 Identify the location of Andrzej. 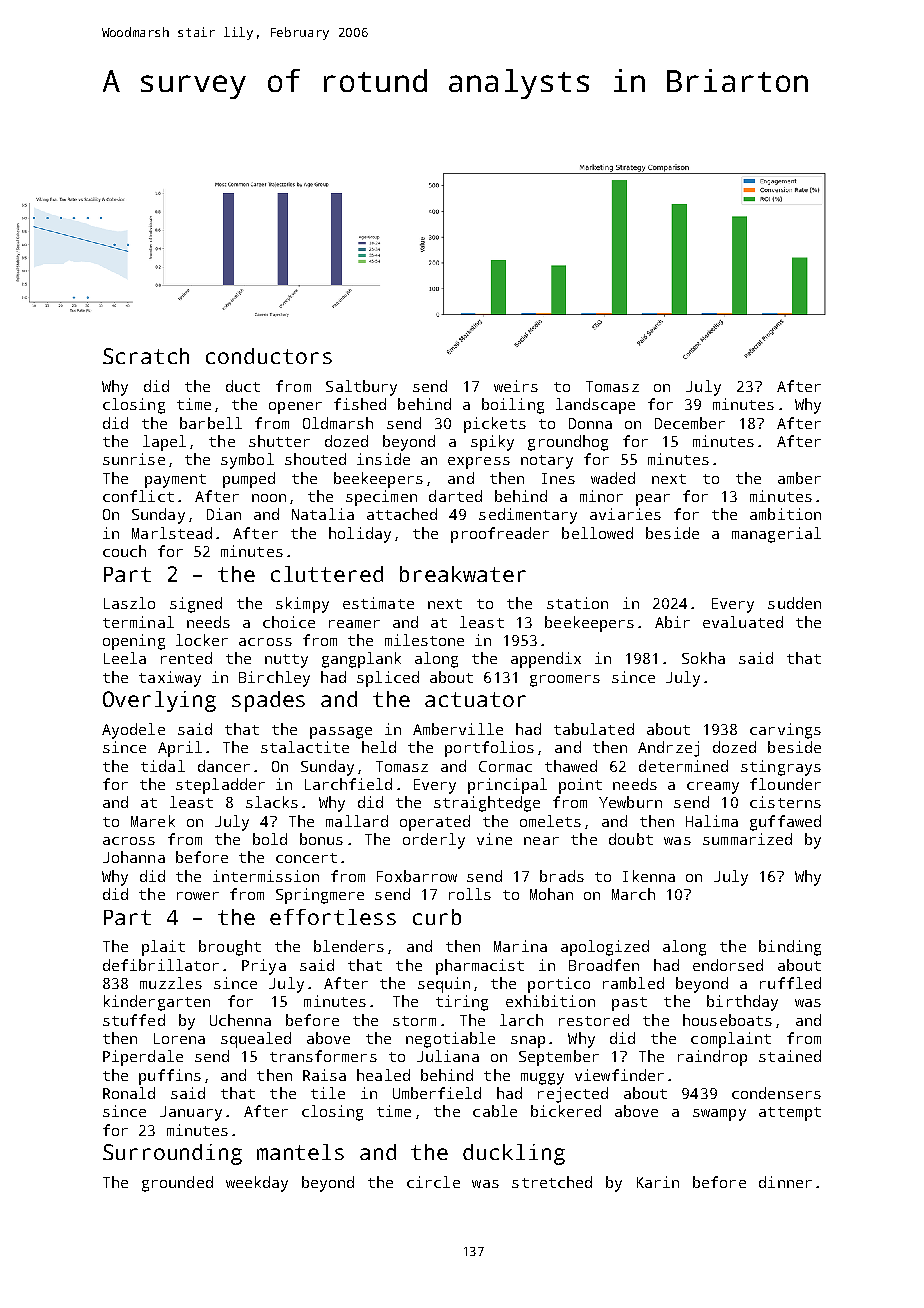
(668, 749).
